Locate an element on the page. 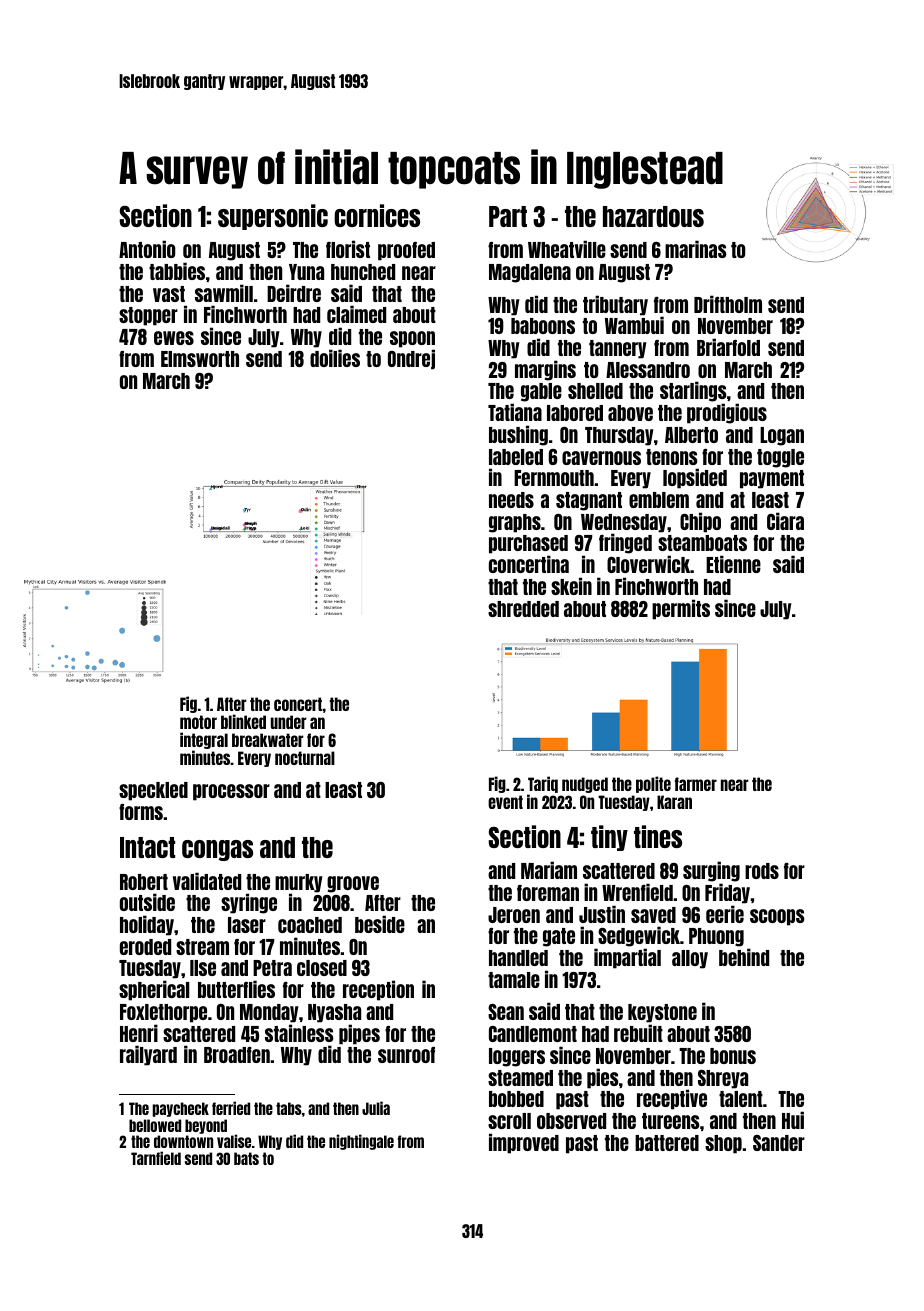 Image resolution: width=924 pixels, height=1311 pixels. Elmsworth is located at coordinates (200, 359).
